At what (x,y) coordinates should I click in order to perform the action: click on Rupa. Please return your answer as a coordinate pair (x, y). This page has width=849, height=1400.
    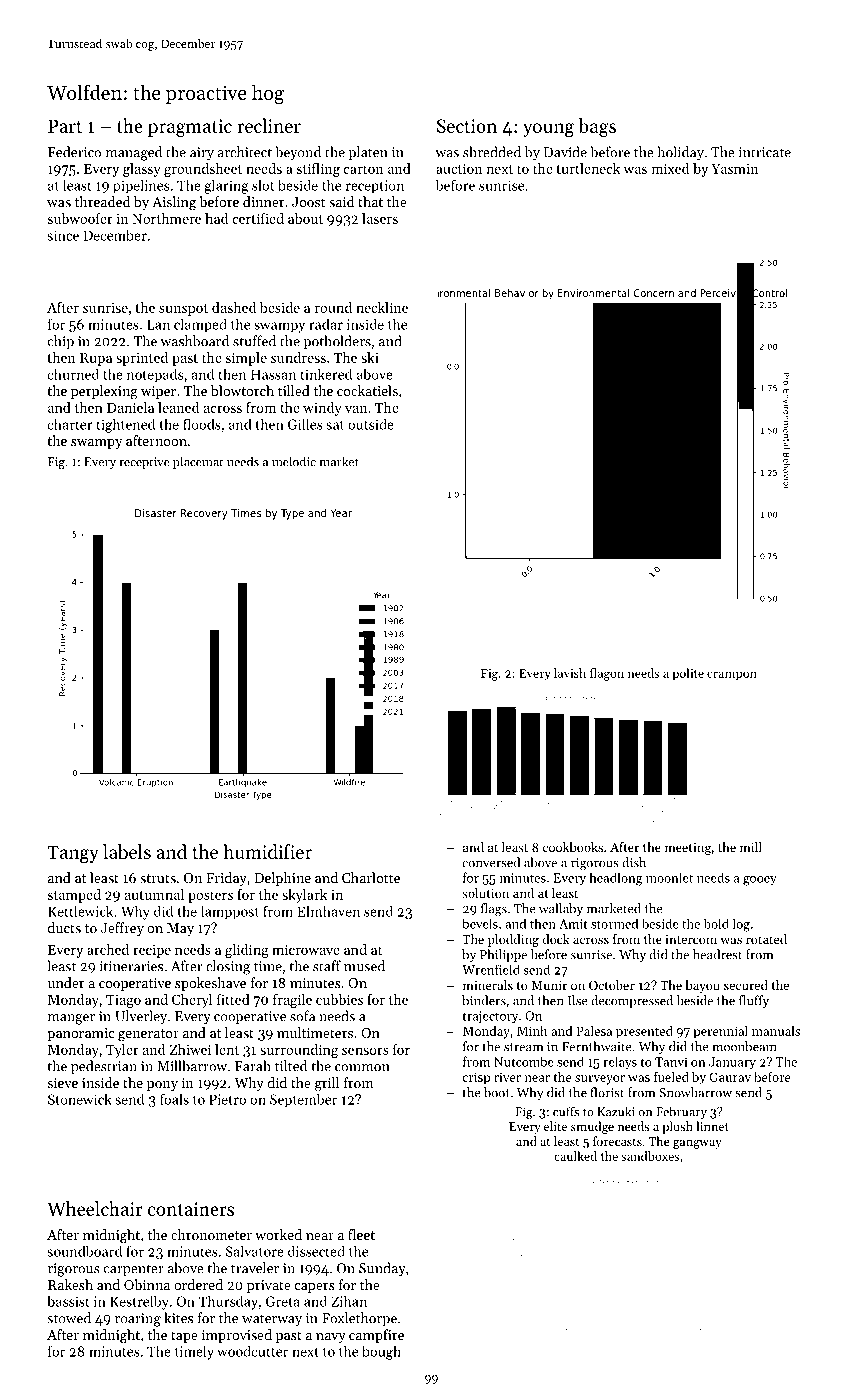
    Looking at the image, I should click on (96, 359).
